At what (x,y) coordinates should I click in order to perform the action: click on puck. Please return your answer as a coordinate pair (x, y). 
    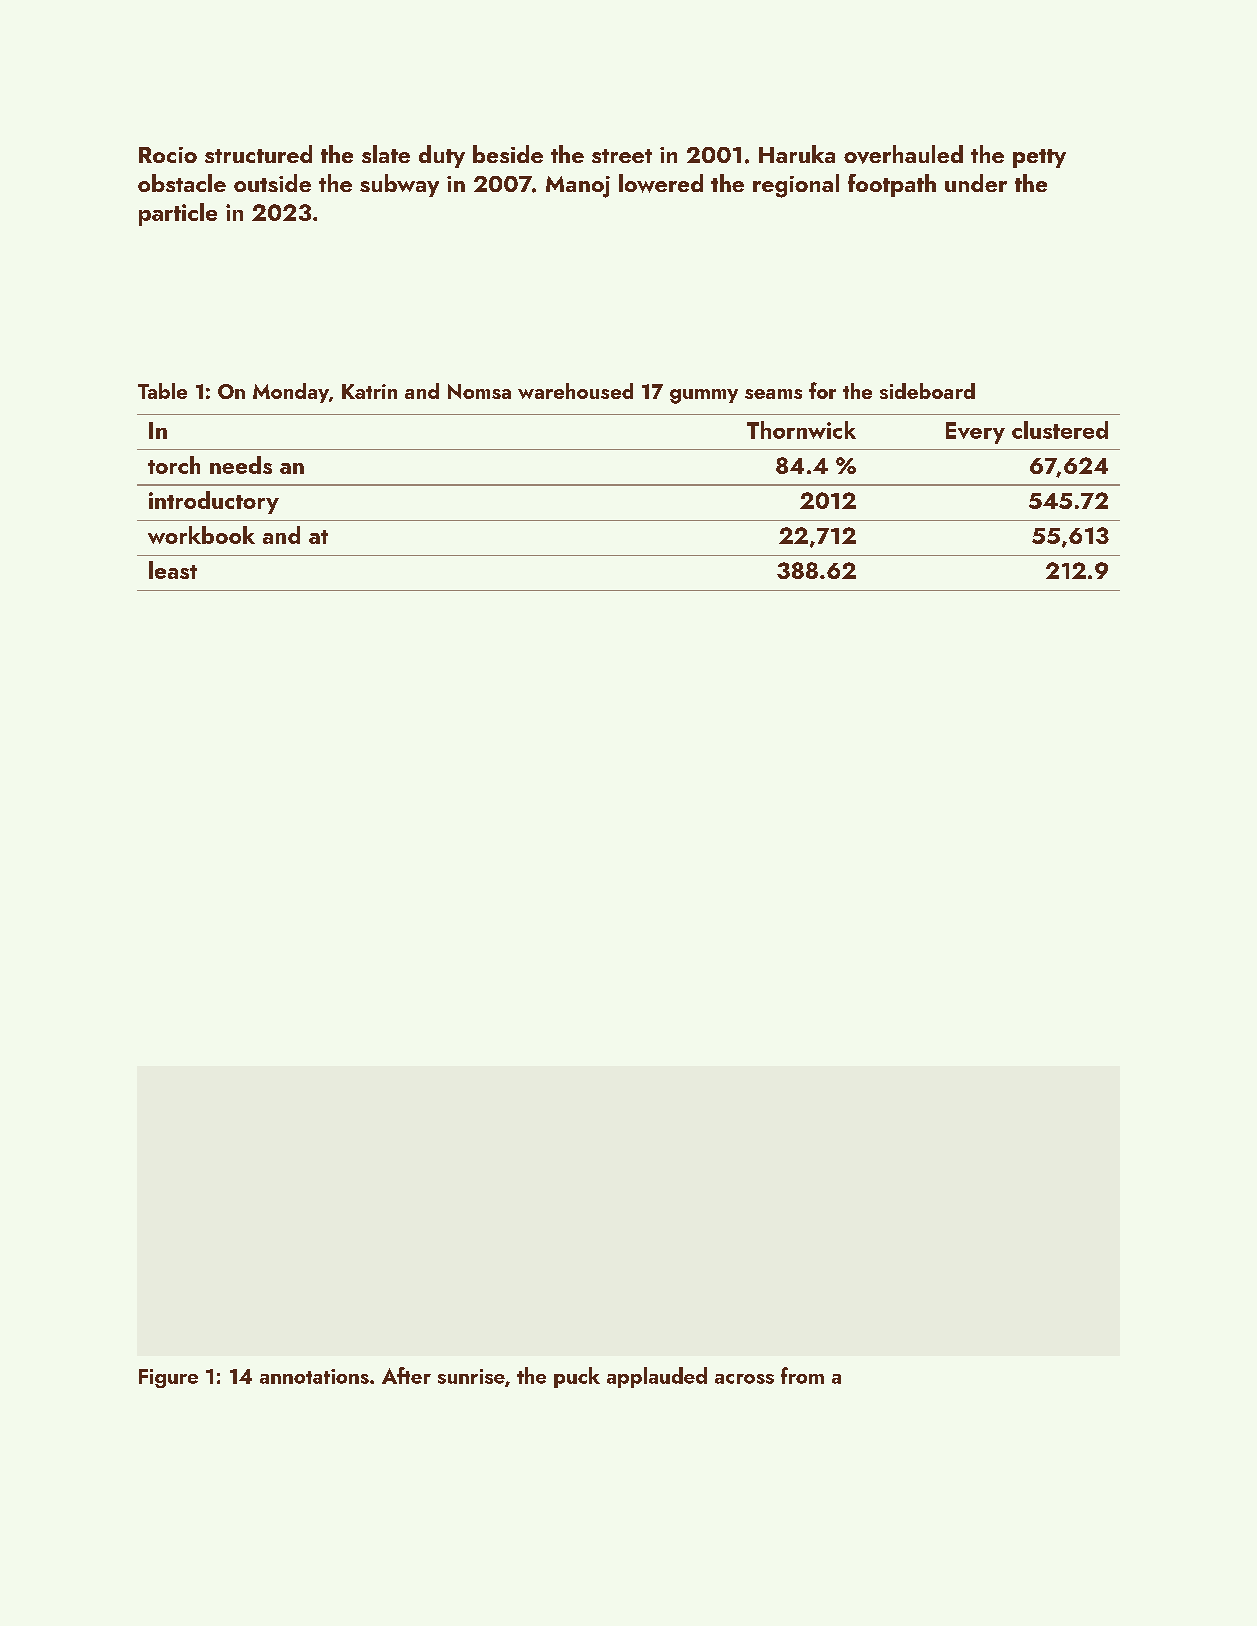
    Looking at the image, I should click on (577, 1377).
